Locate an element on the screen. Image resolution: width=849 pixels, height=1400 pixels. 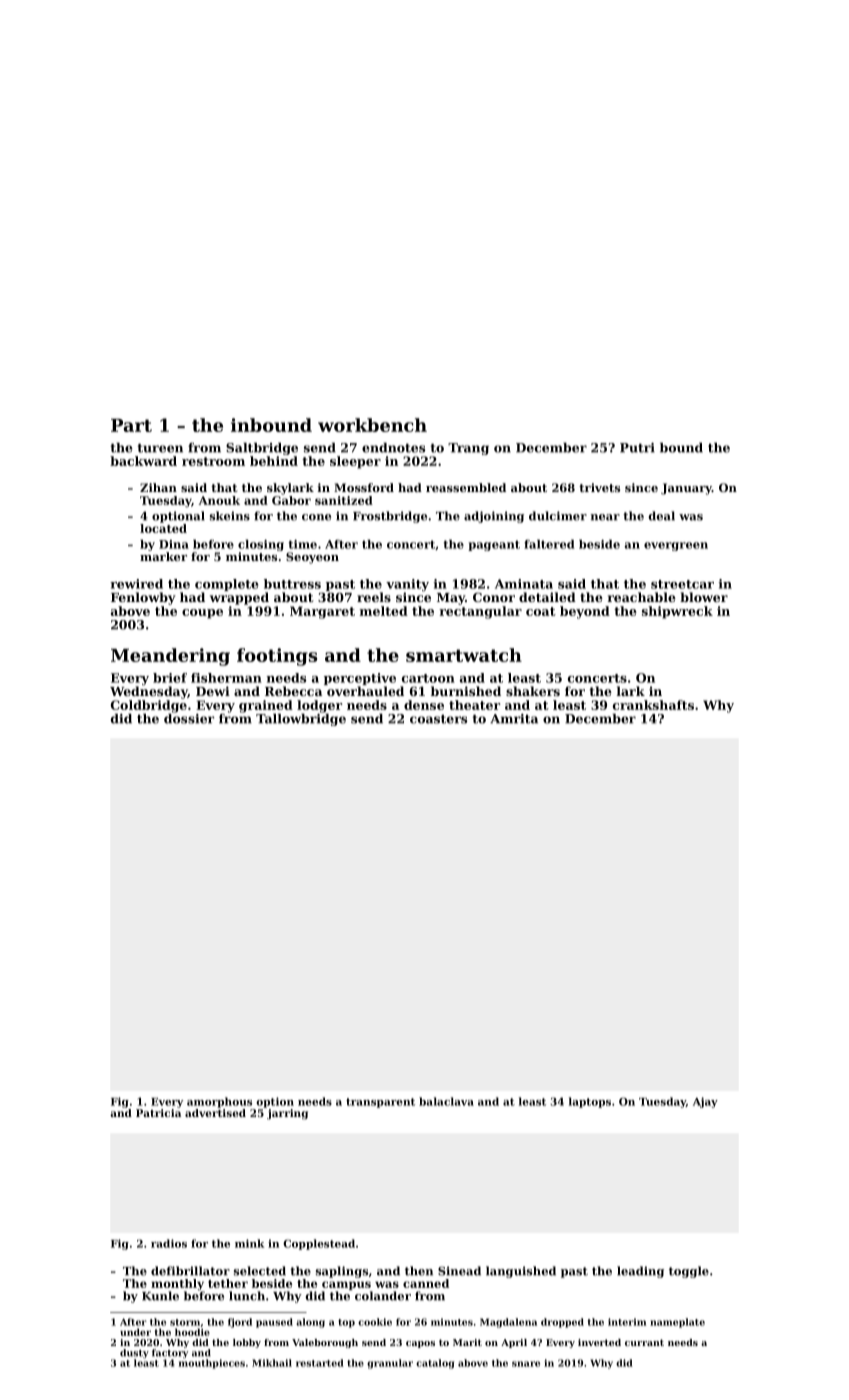
trivets is located at coordinates (599, 487).
